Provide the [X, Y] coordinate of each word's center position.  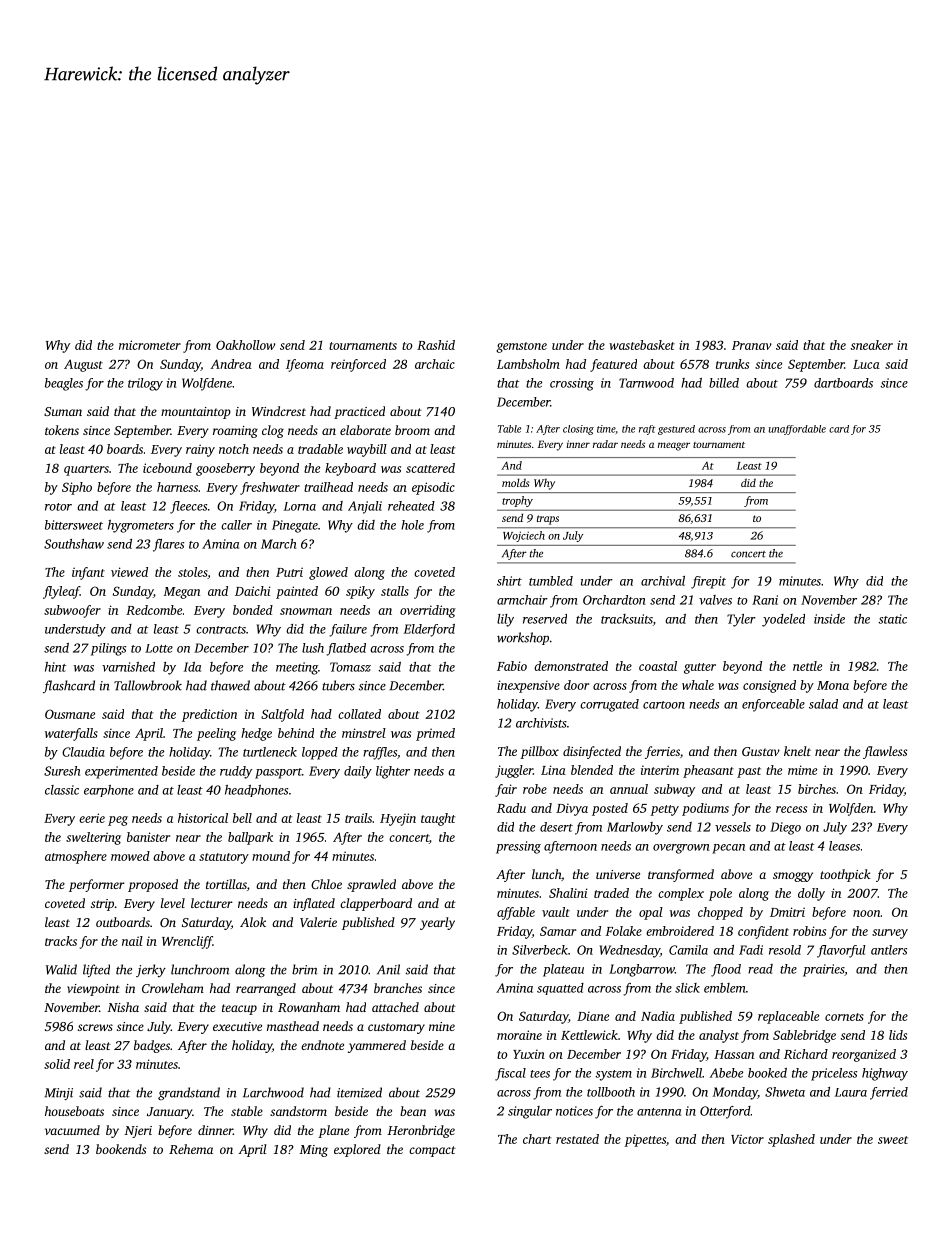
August [83, 365]
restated [577, 1139]
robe [535, 789]
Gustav [761, 751]
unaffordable [797, 430]
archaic [435, 364]
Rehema [191, 1149]
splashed [791, 1140]
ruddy [236, 772]
